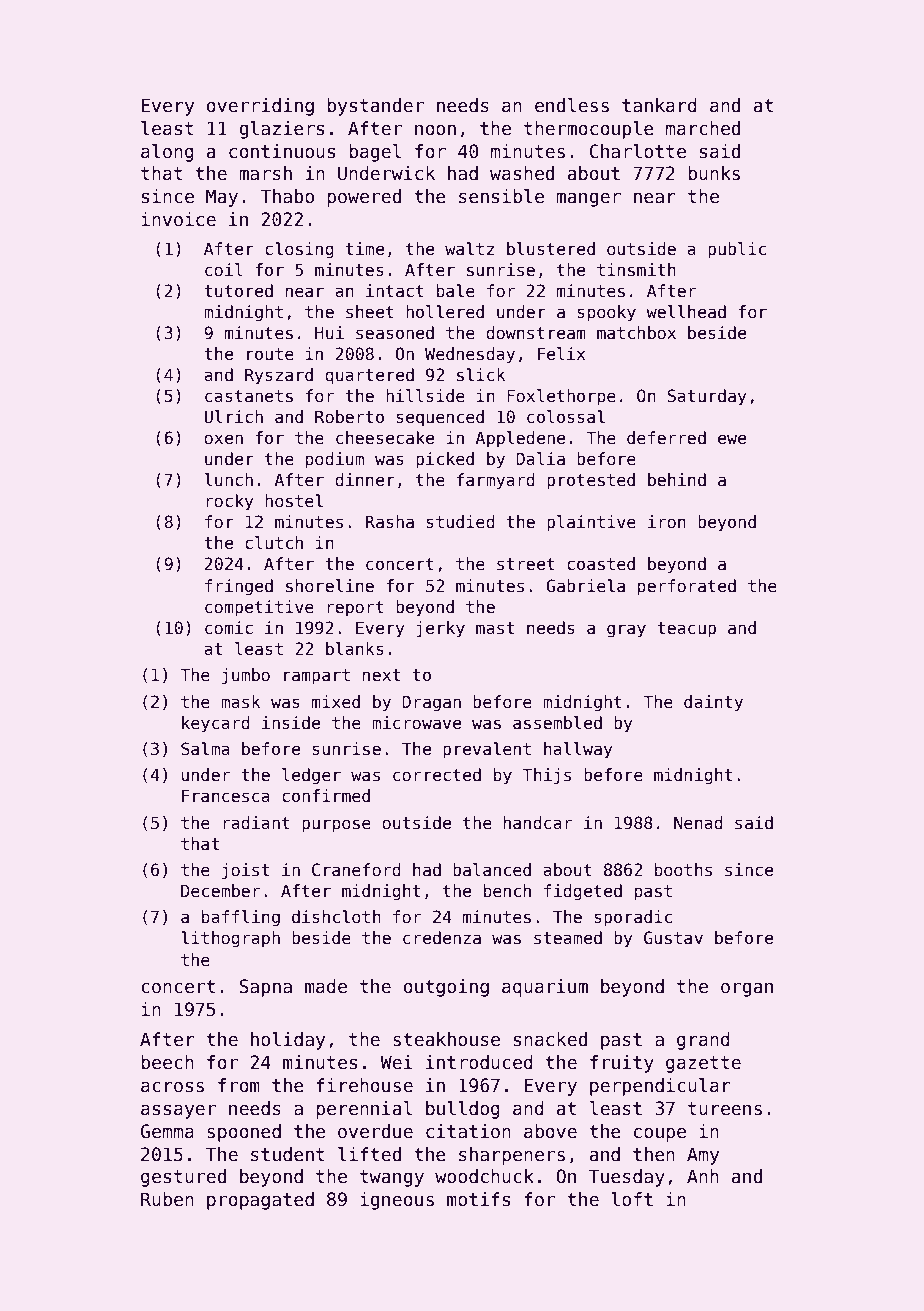 The image size is (924, 1311). Describe the element at coordinates (167, 153) in the screenshot. I see `along` at that location.
